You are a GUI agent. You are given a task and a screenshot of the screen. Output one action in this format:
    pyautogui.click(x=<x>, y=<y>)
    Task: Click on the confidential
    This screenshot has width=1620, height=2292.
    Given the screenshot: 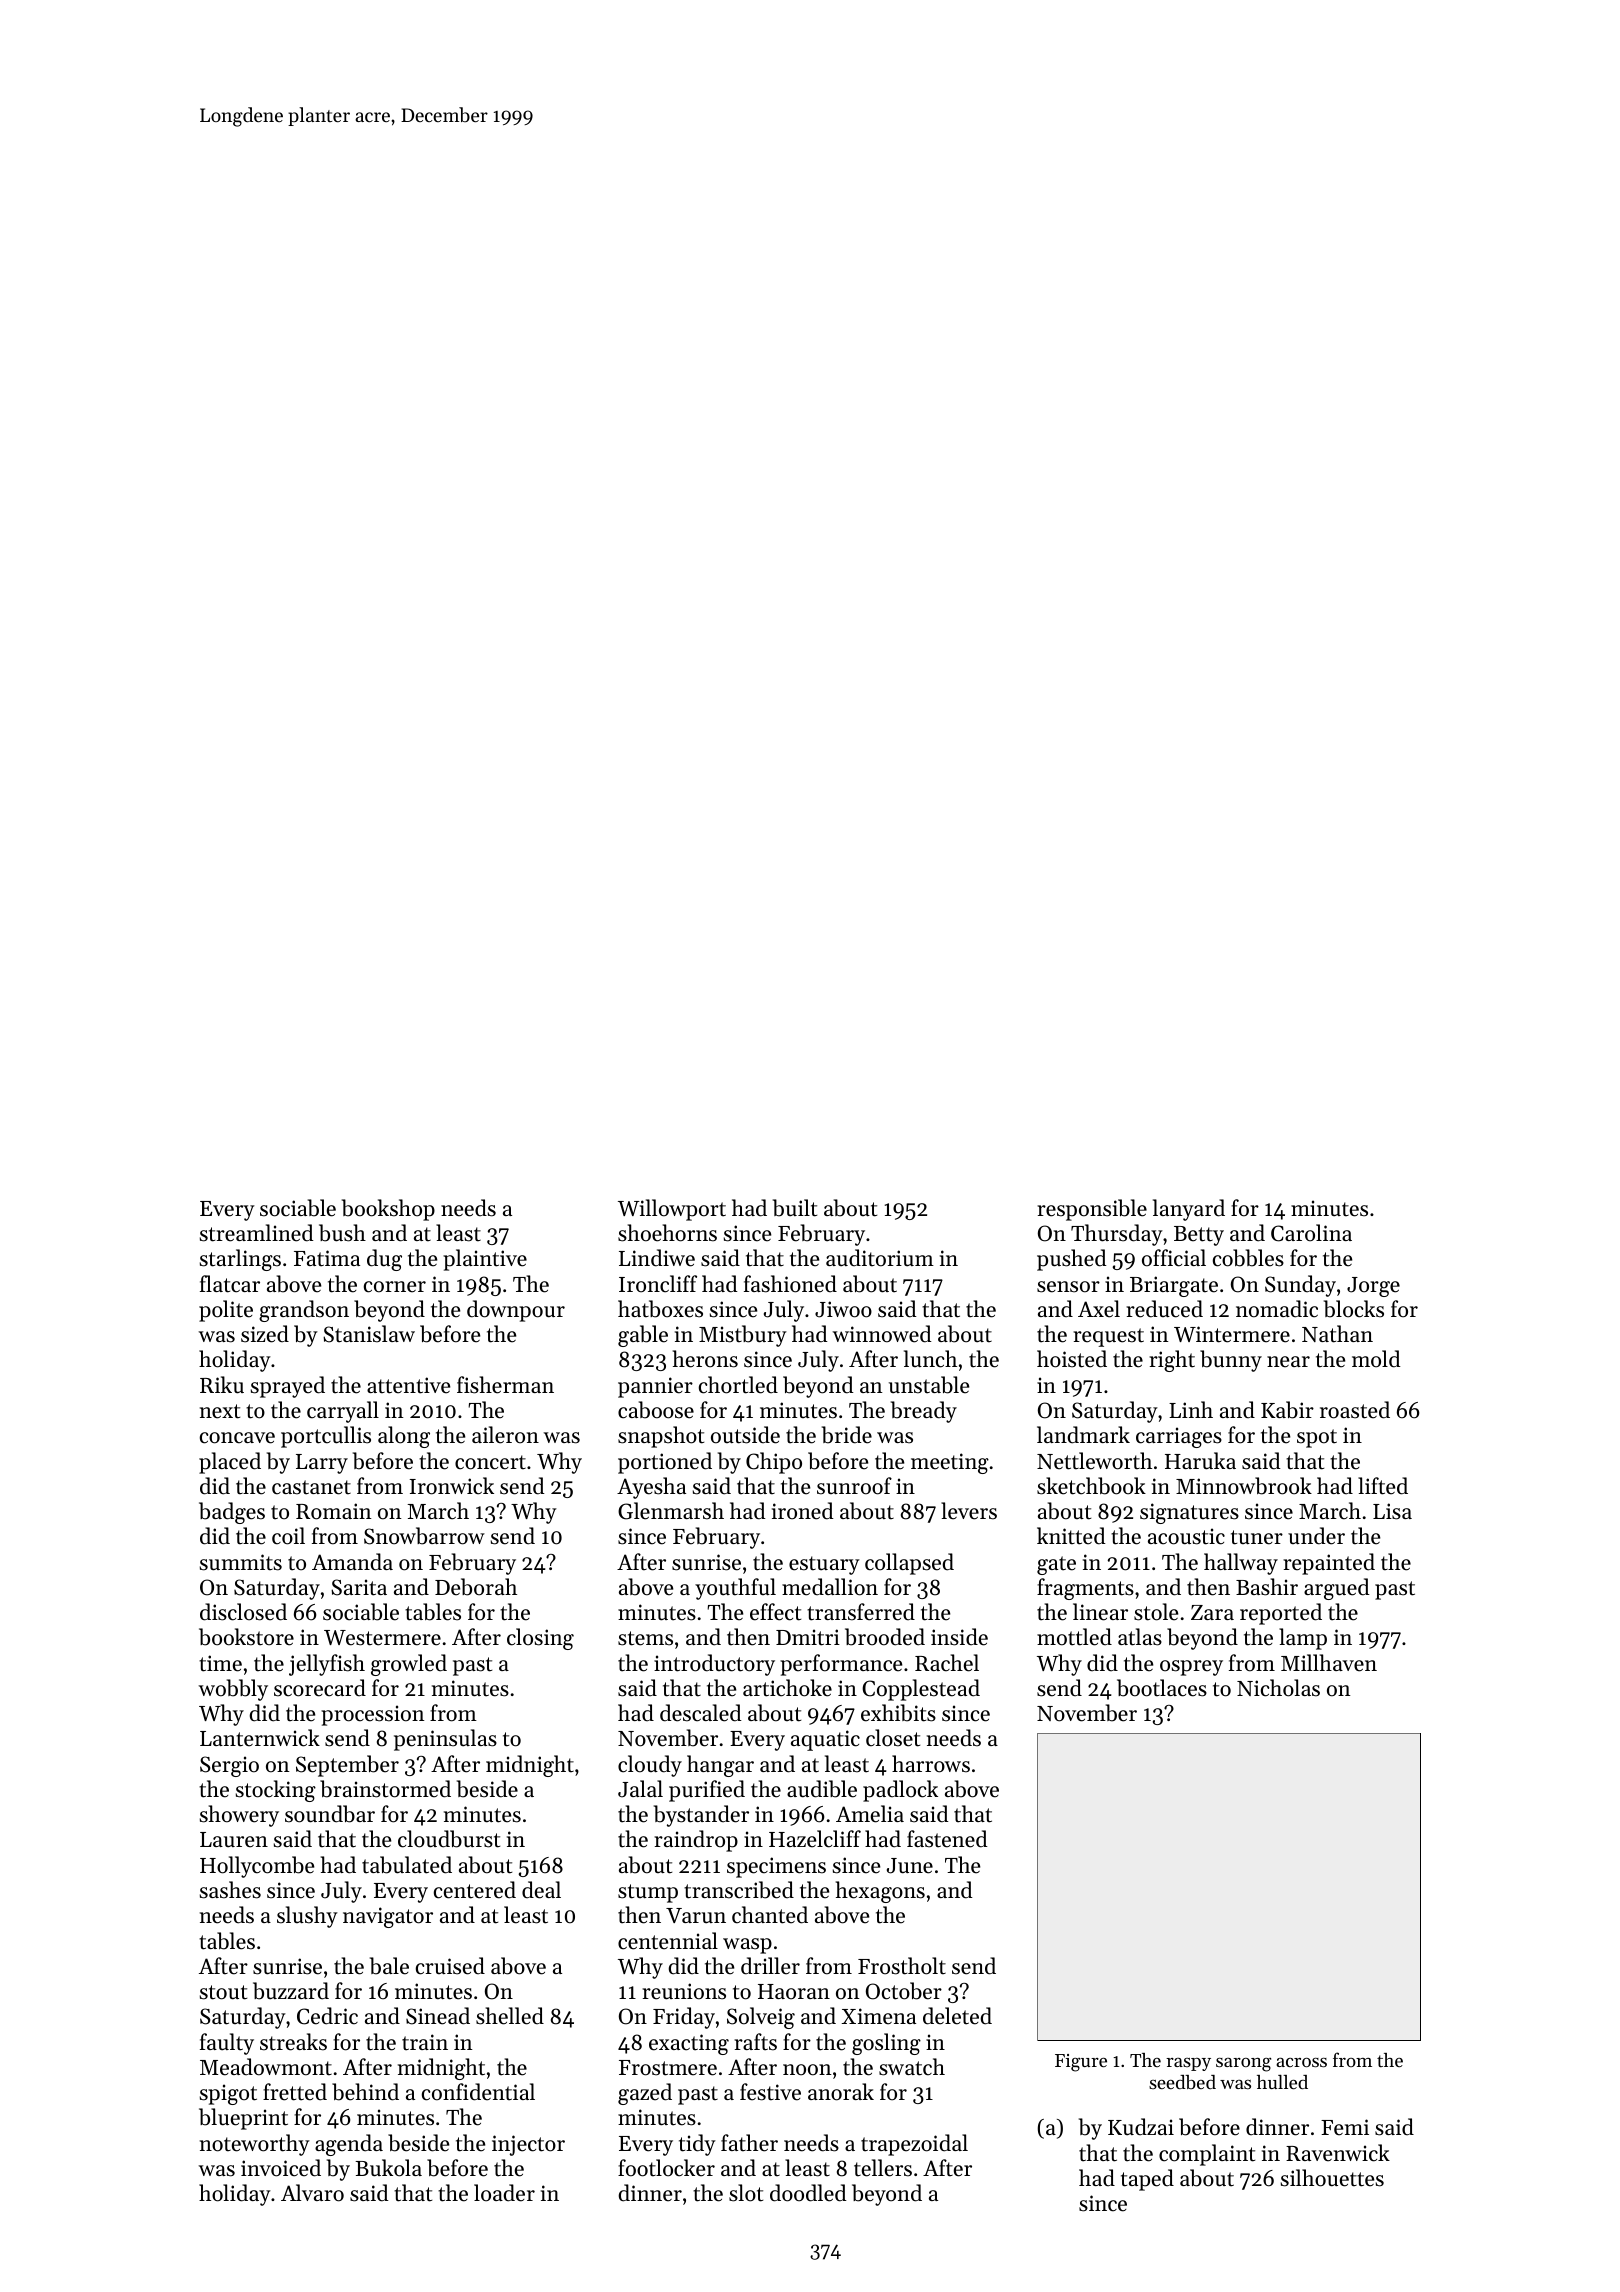 What is the action you would take?
    pyautogui.click(x=478, y=2092)
